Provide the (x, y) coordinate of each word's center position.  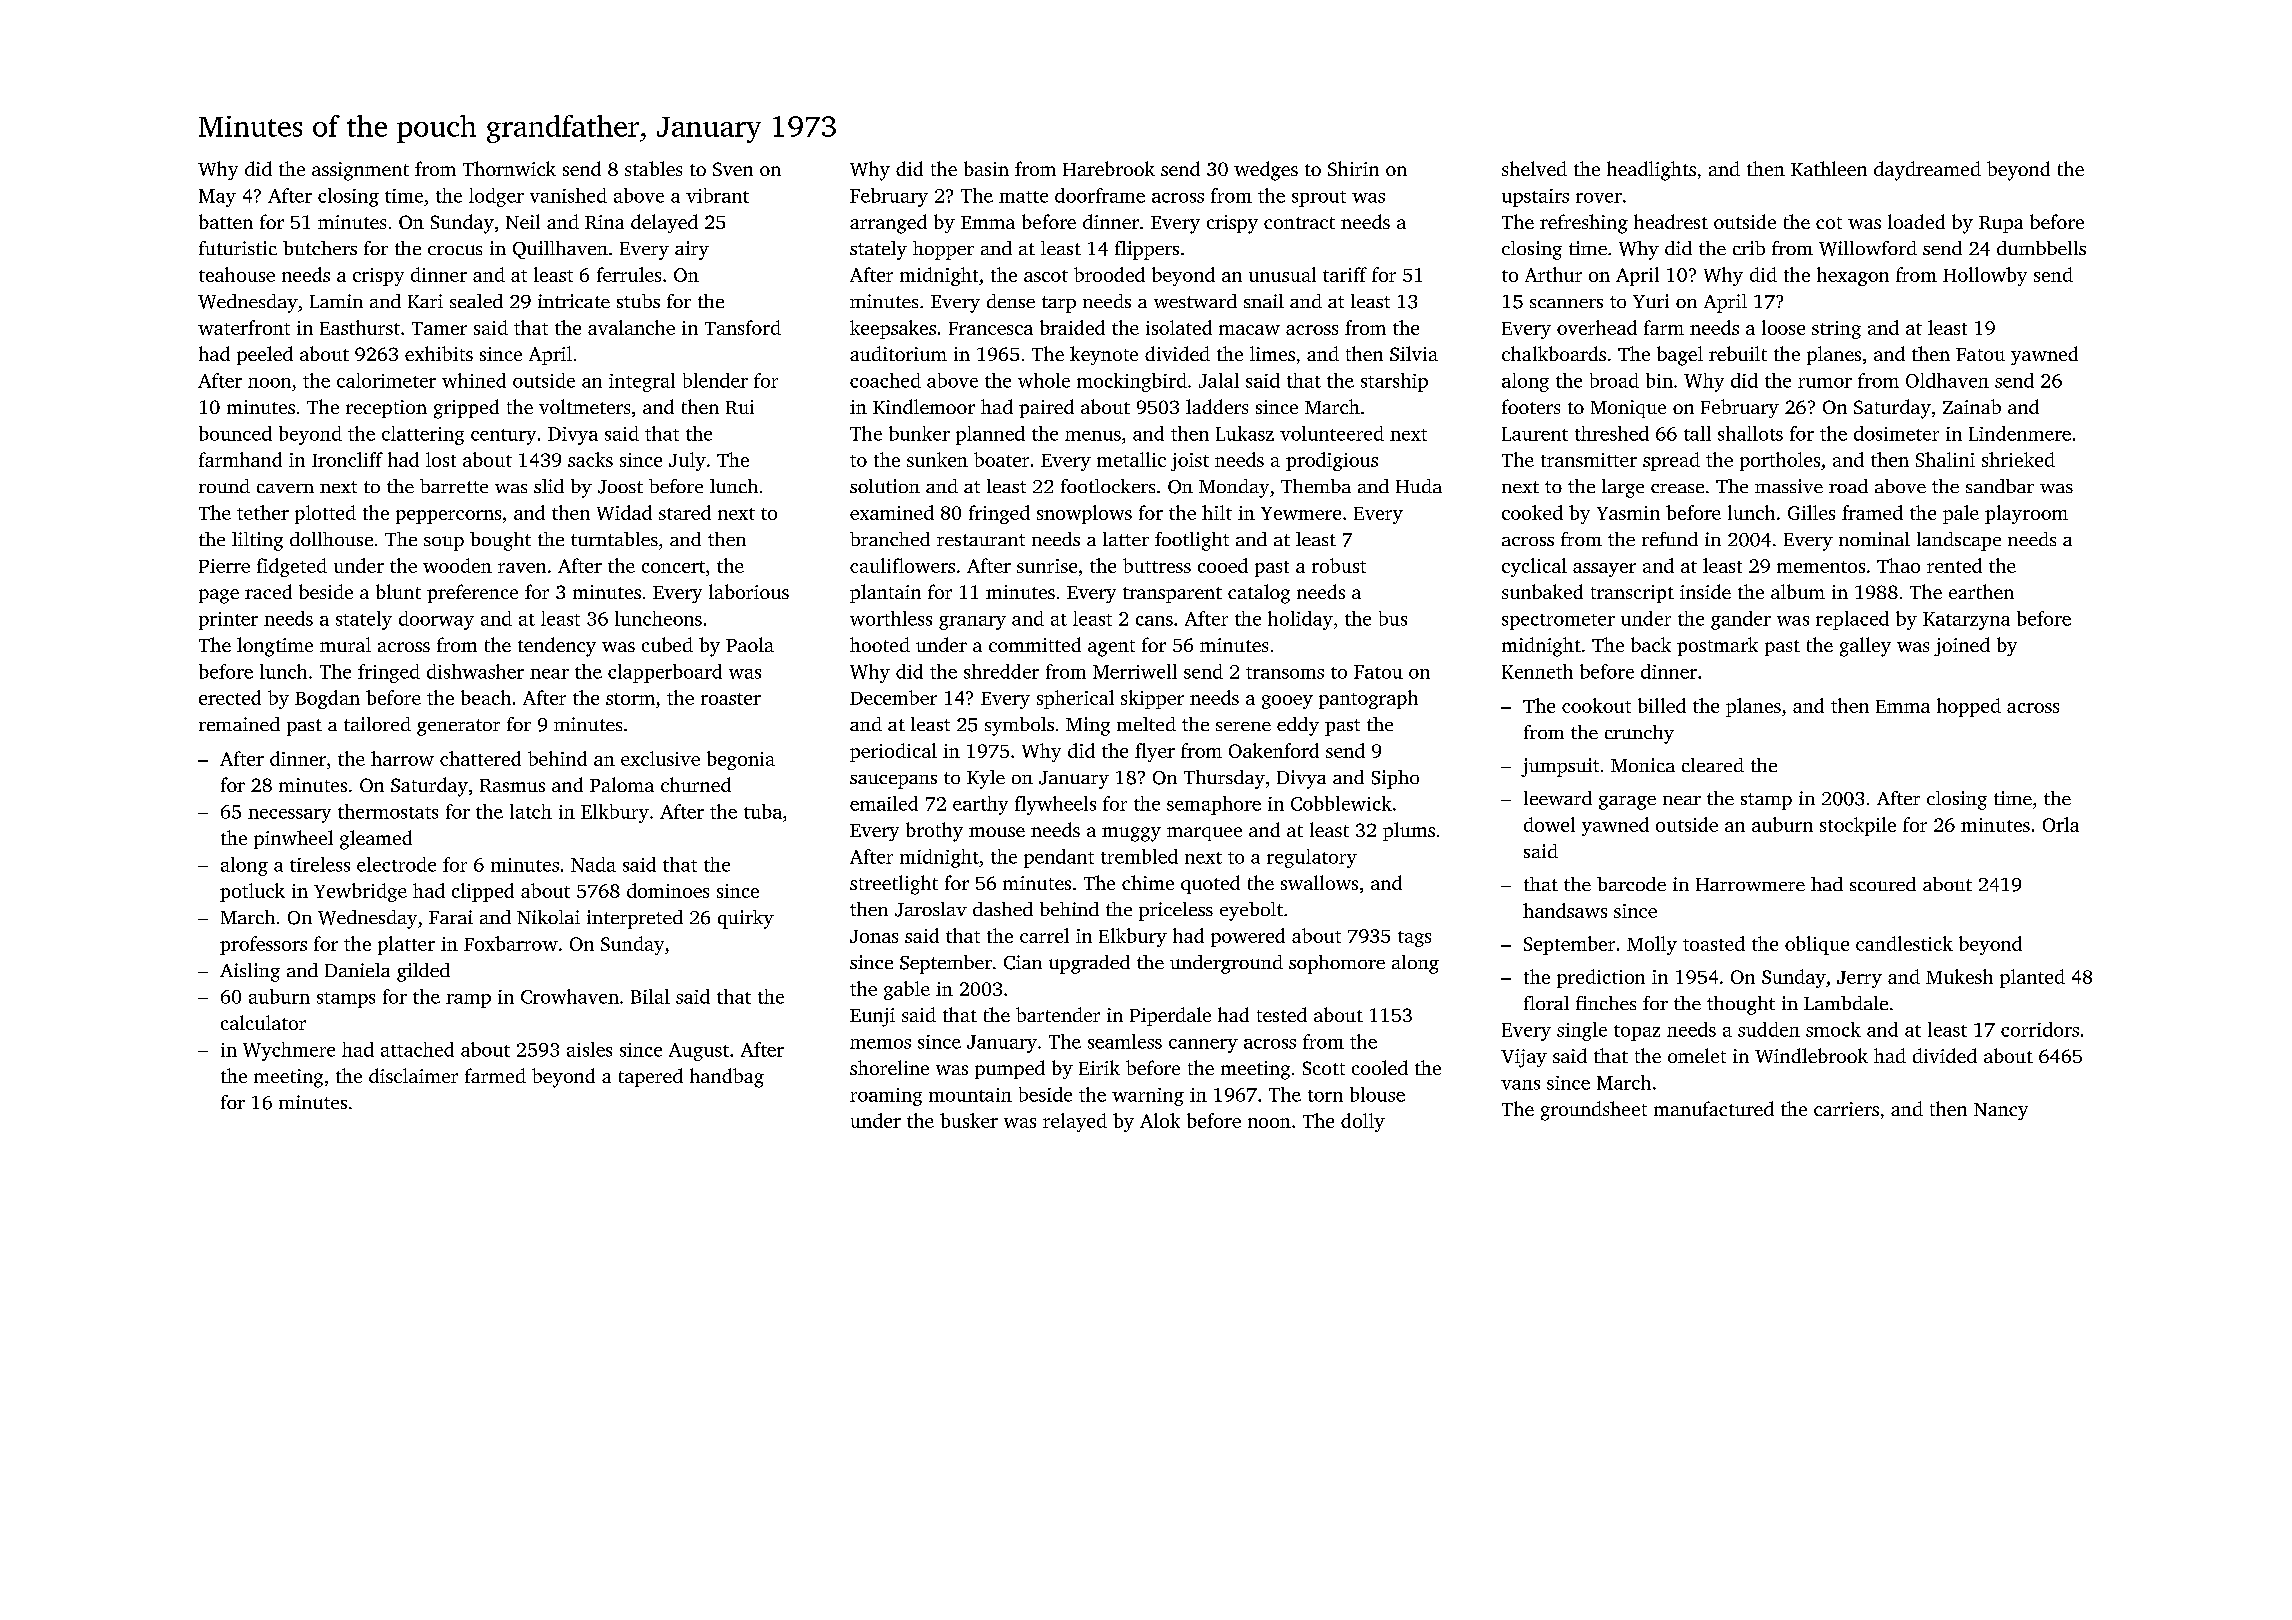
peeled (265, 355)
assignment (360, 171)
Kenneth (1537, 671)
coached (885, 380)
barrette (454, 486)
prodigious (1332, 461)
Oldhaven (1947, 380)
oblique (1817, 945)
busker (969, 1120)
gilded (423, 972)
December (893, 697)
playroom (2026, 514)
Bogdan (327, 699)
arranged (888, 224)
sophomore (1337, 964)
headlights (1651, 171)
